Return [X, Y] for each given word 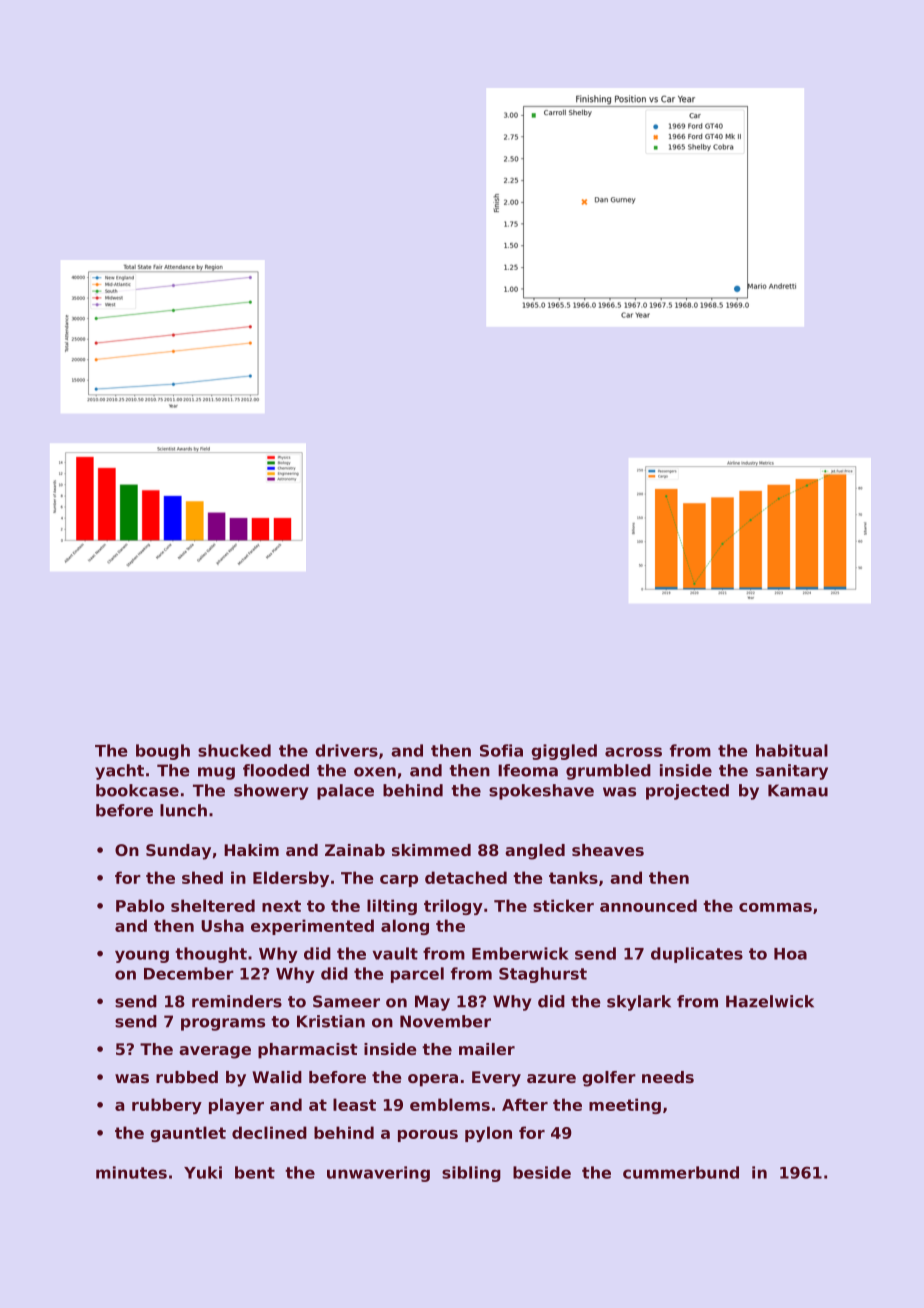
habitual [792, 750]
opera [433, 1080]
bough [163, 752]
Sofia [501, 750]
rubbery [167, 1106]
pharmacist [307, 1051]
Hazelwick [770, 1001]
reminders [237, 1001]
